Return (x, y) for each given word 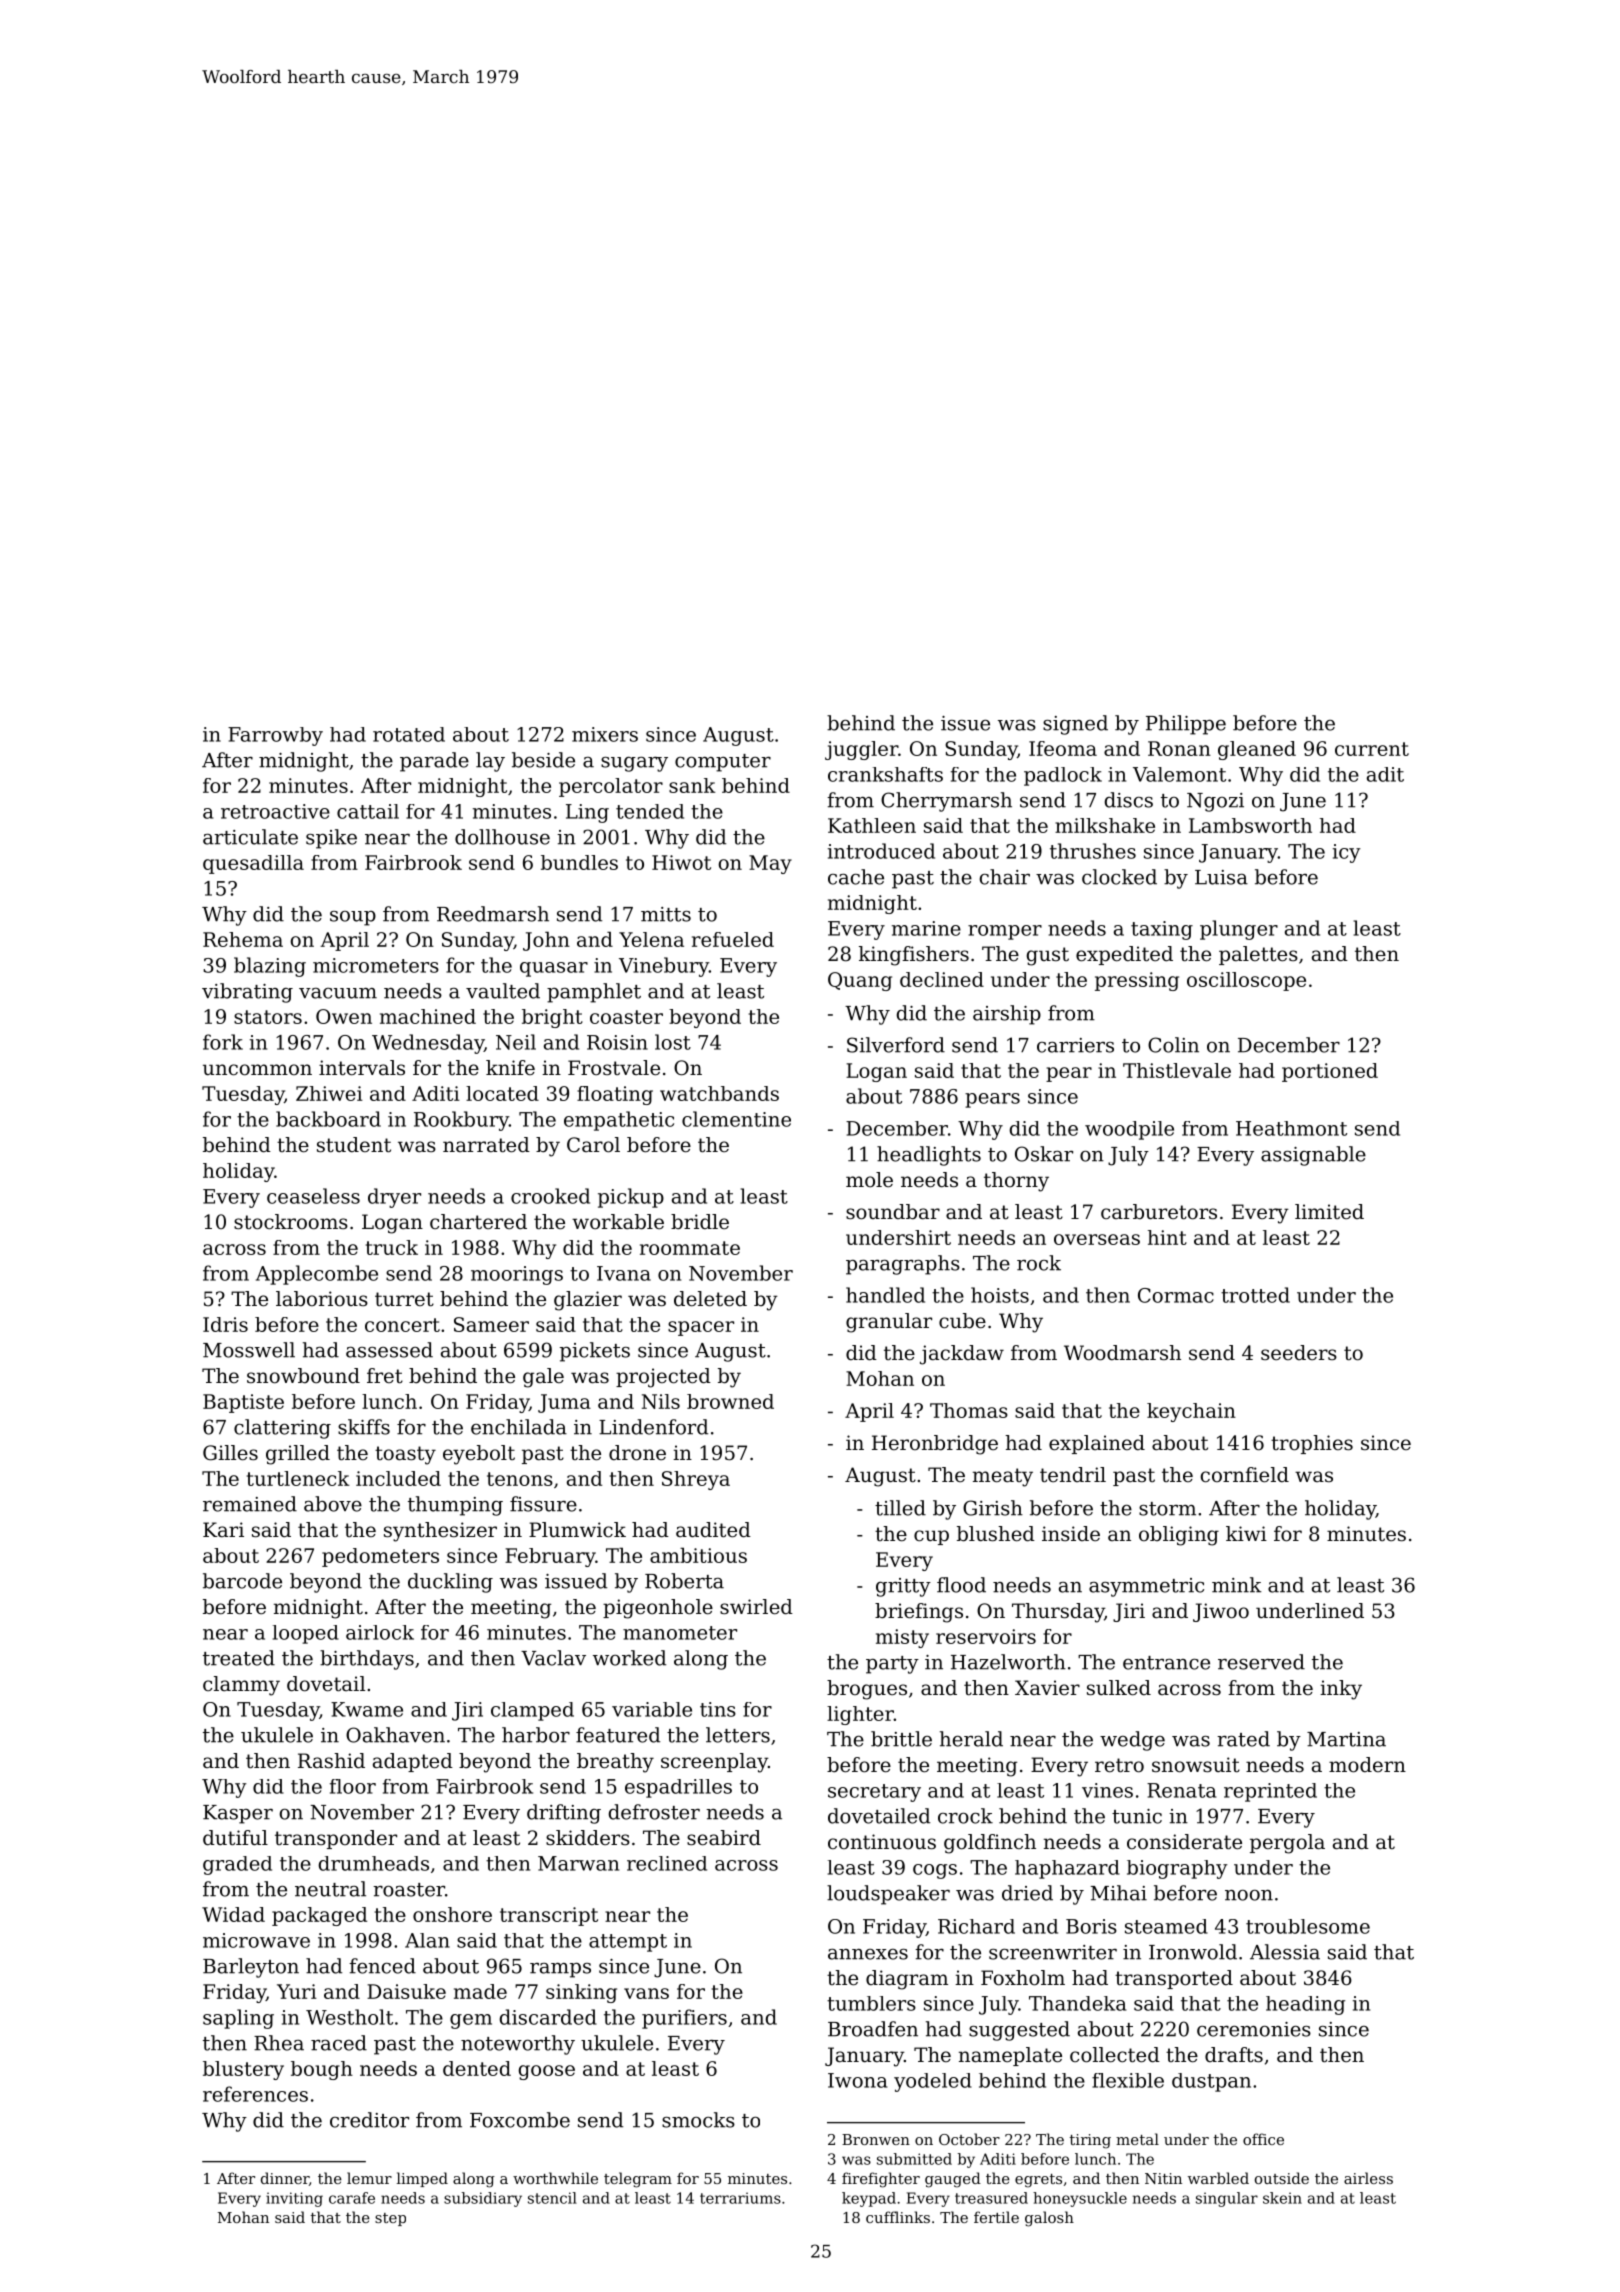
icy (1347, 853)
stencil (552, 2198)
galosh (1049, 2219)
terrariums (740, 2198)
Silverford (896, 1045)
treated (239, 1658)
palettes (1258, 955)
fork (223, 1042)
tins (718, 1709)
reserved (1261, 1662)
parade (434, 762)
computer (723, 763)
